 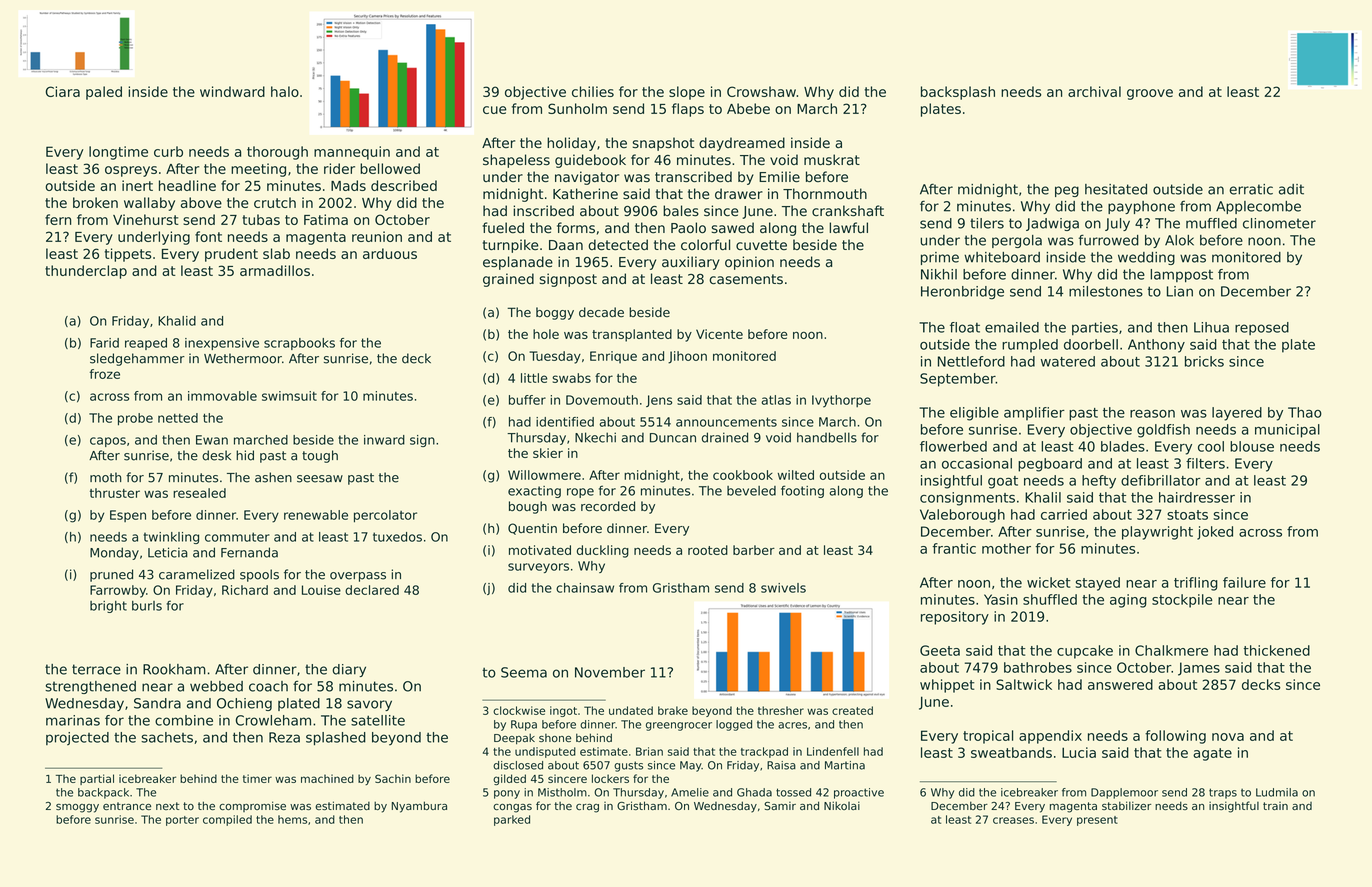 I want to click on Sunholm, so click(x=577, y=108).
